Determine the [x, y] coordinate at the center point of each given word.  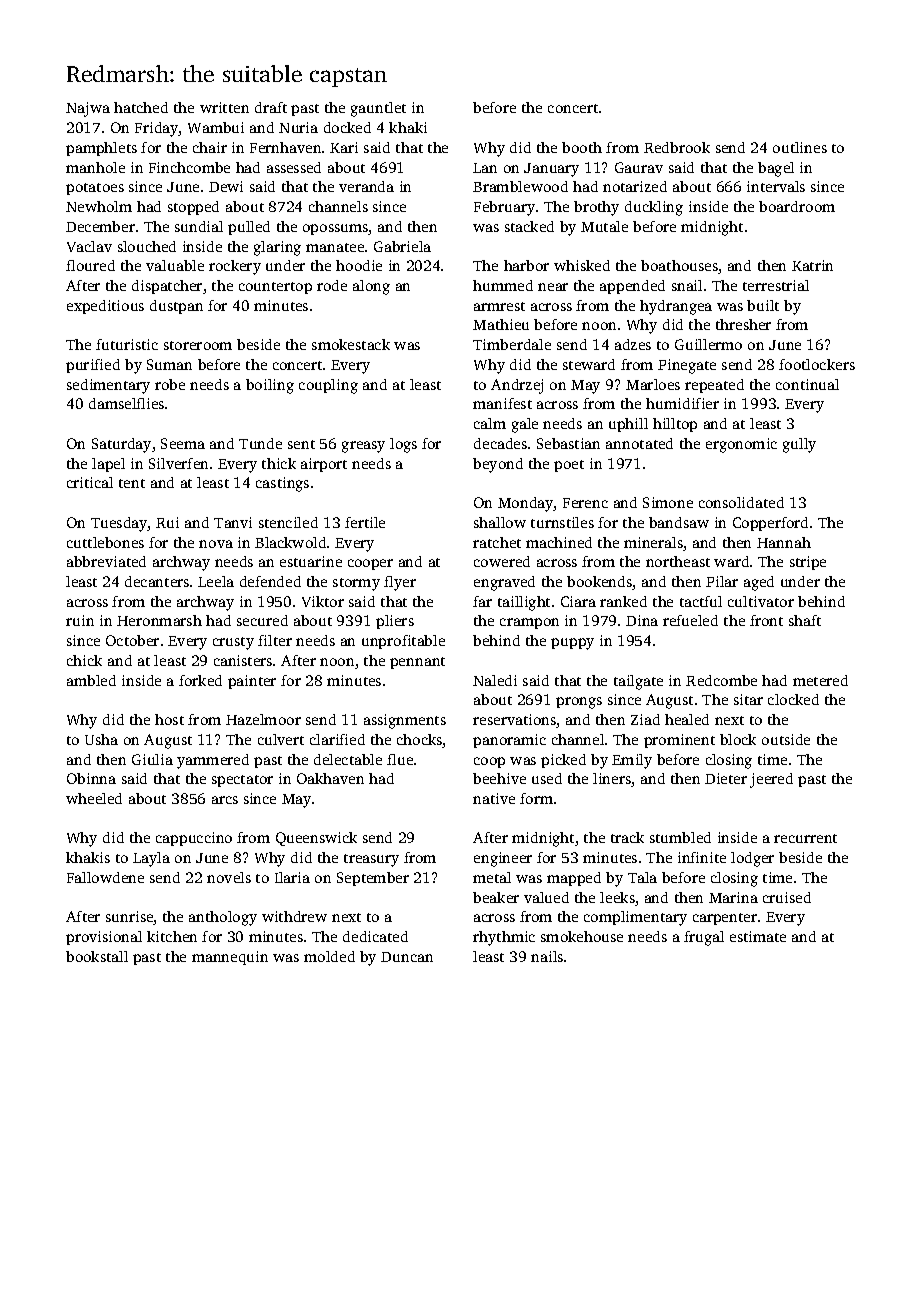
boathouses [679, 265]
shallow [500, 522]
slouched [147, 246]
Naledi [495, 680]
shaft [805, 620]
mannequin [230, 958]
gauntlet [378, 109]
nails [547, 956]
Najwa [88, 109]
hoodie [359, 265]
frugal [704, 938]
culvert [281, 739]
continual [807, 384]
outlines [800, 147]
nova [216, 544]
